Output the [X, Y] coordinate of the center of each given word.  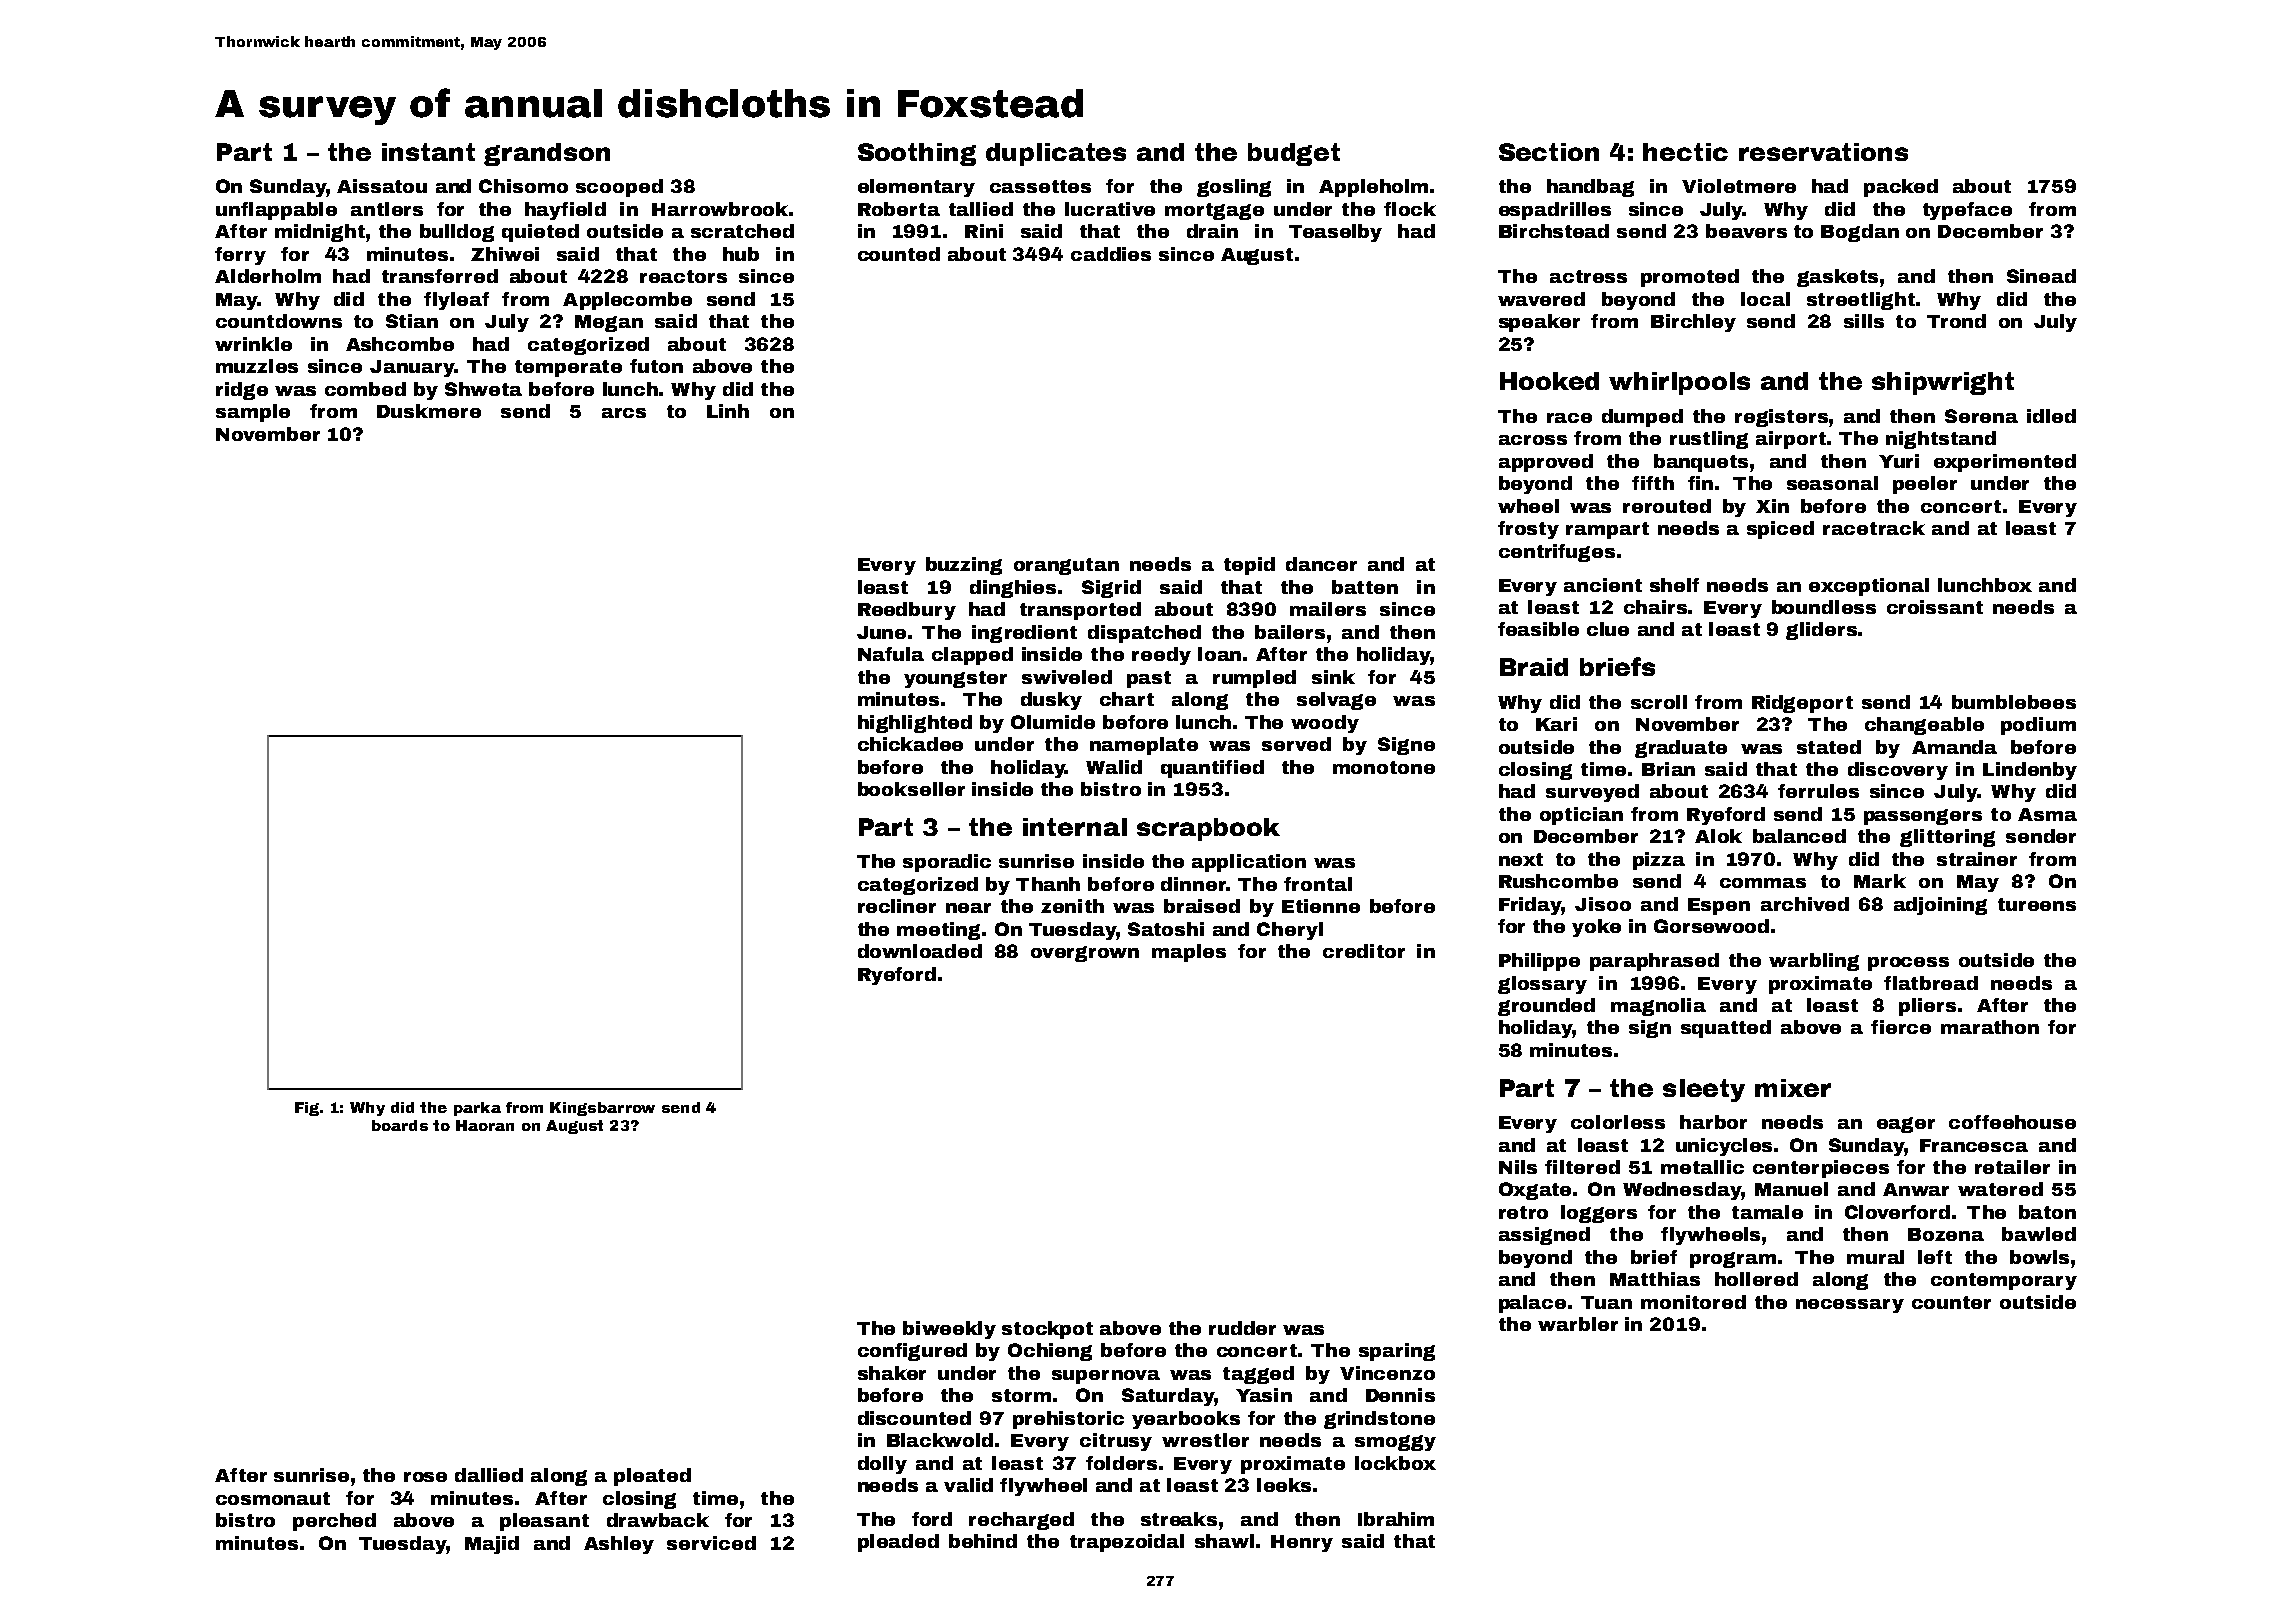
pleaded [898, 1543]
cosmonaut [273, 1498]
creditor [1364, 951]
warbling [1814, 962]
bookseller [911, 789]
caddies [1111, 254]
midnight [320, 233]
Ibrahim [1396, 1519]
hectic [1685, 152]
